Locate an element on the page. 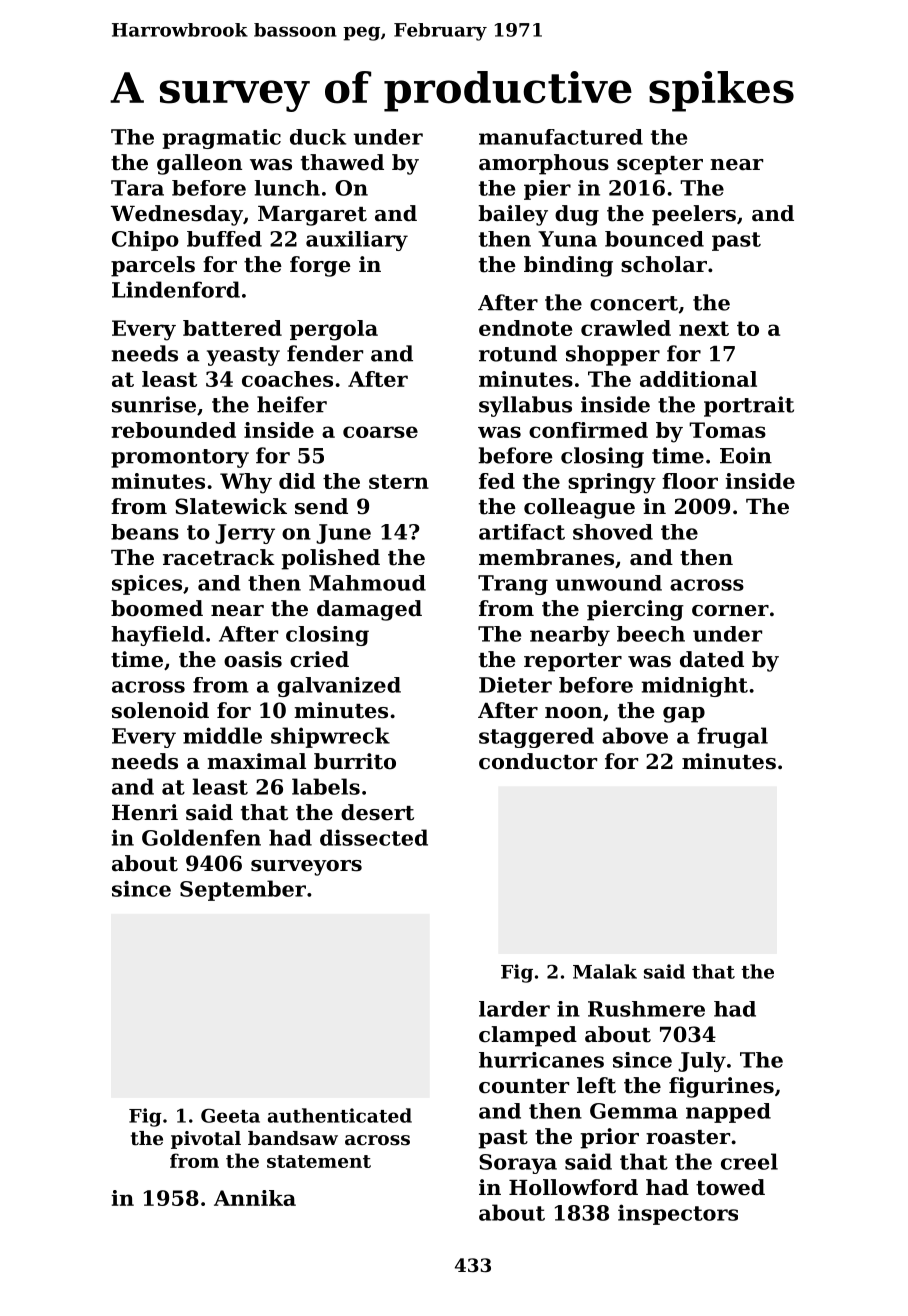 The width and height of the image is (908, 1316). membranes is located at coordinates (546, 557).
